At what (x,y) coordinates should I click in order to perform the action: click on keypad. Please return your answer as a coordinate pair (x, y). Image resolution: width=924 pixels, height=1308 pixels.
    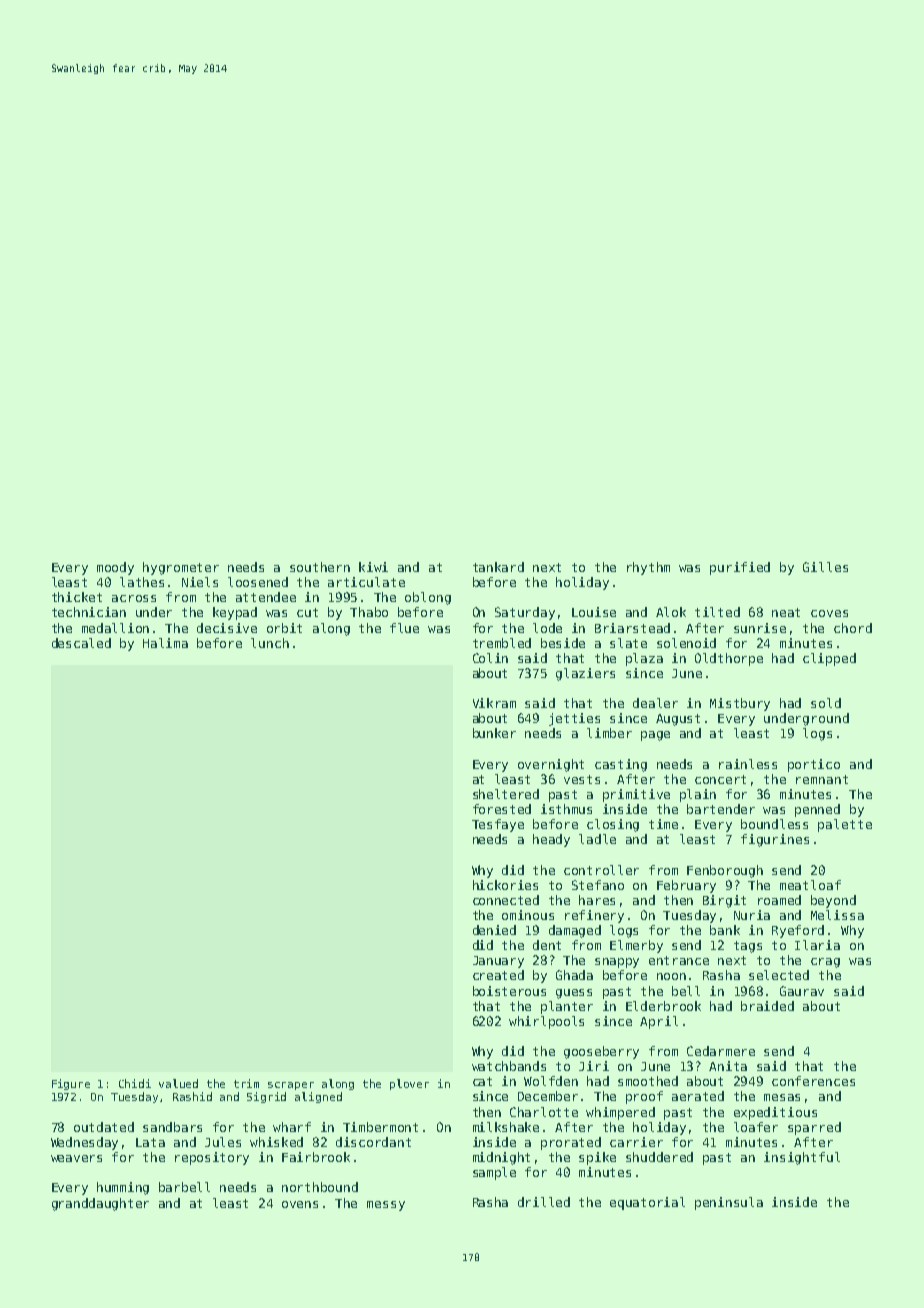
    Looking at the image, I should click on (235, 613).
